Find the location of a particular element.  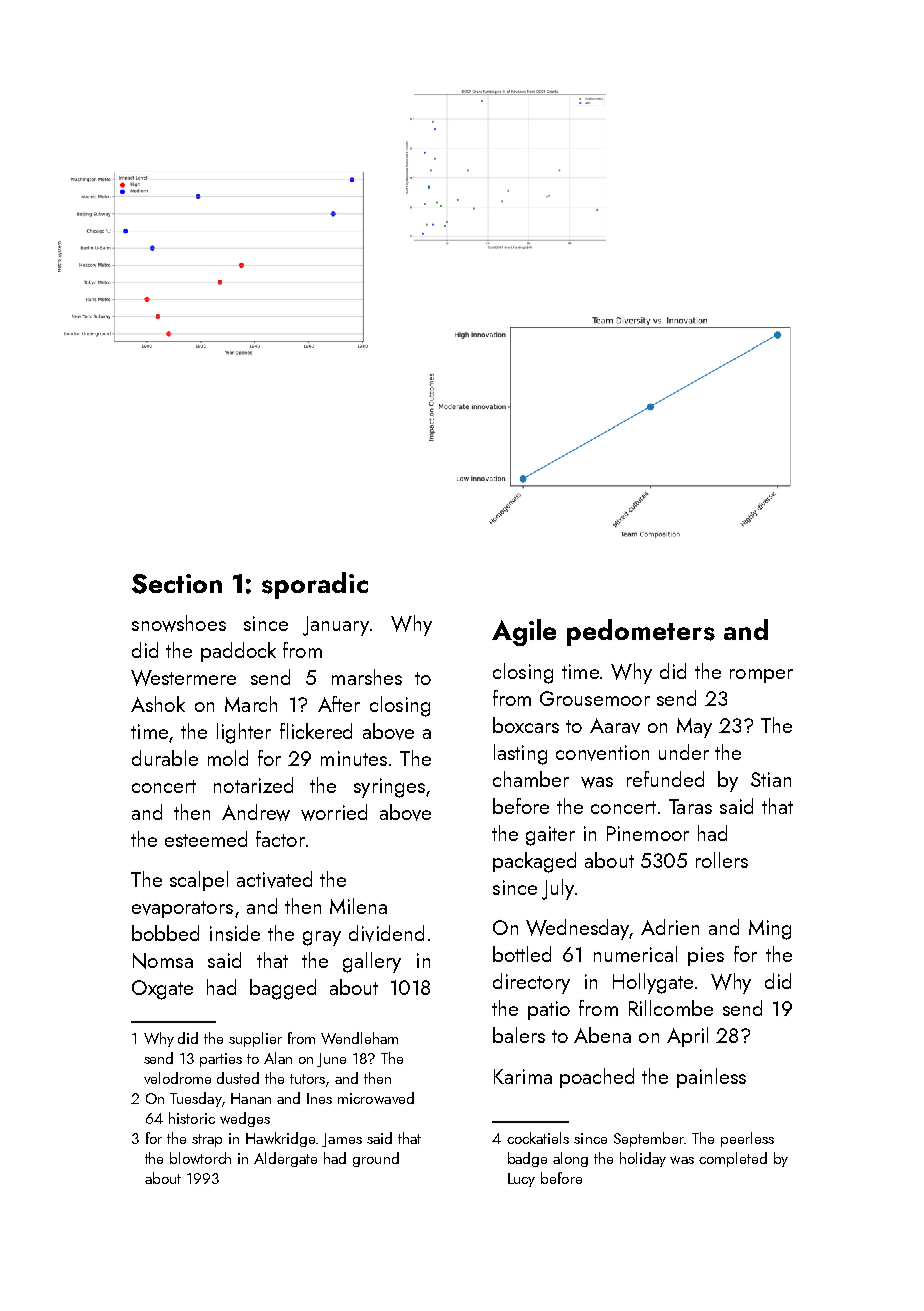

romper is located at coordinates (761, 676).
